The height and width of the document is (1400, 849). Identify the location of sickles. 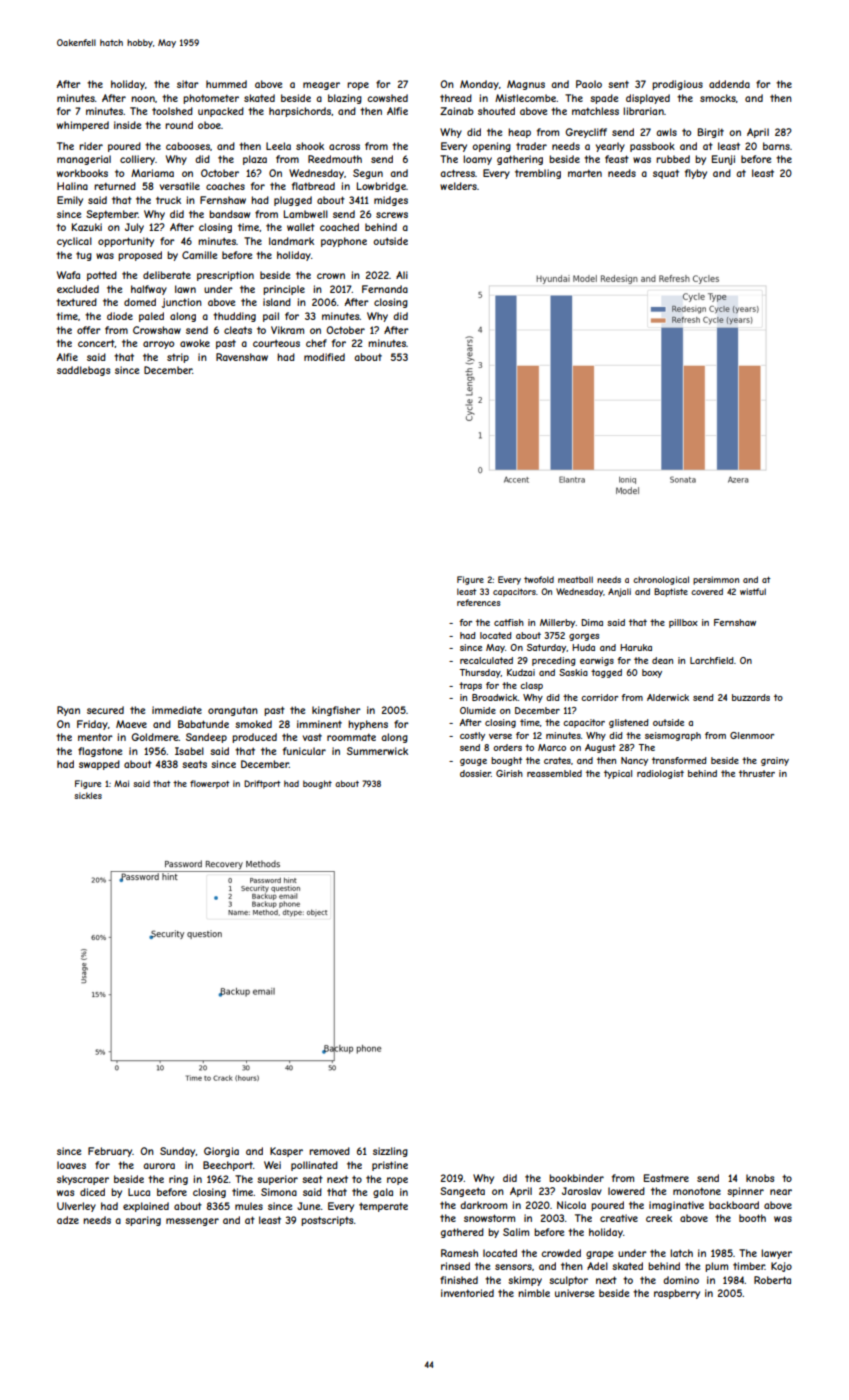
(88, 795).
